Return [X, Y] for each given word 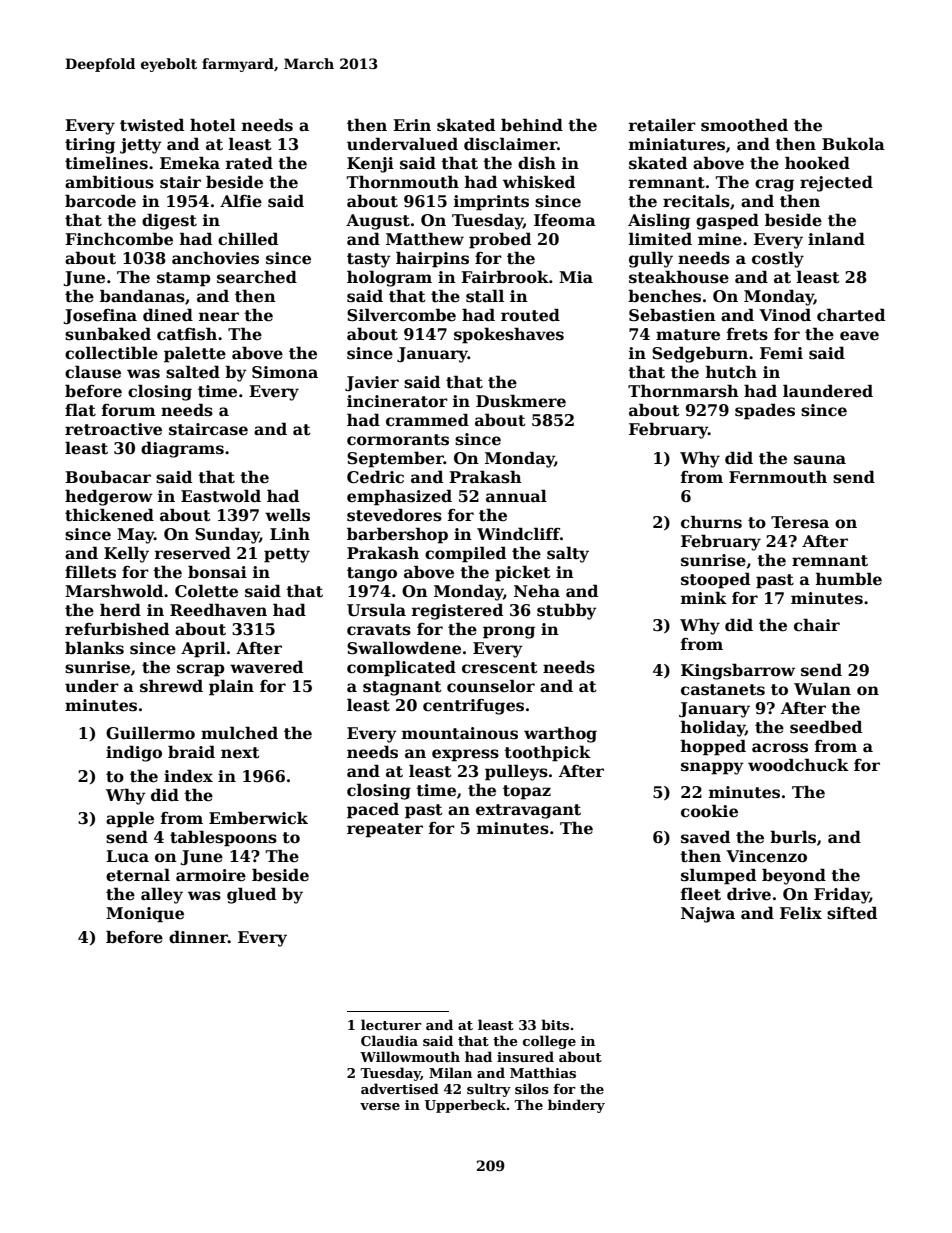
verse [380, 1106]
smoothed [744, 125]
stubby [567, 611]
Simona [285, 372]
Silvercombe [401, 315]
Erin [412, 125]
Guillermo [150, 733]
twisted [152, 125]
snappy [712, 768]
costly [778, 259]
